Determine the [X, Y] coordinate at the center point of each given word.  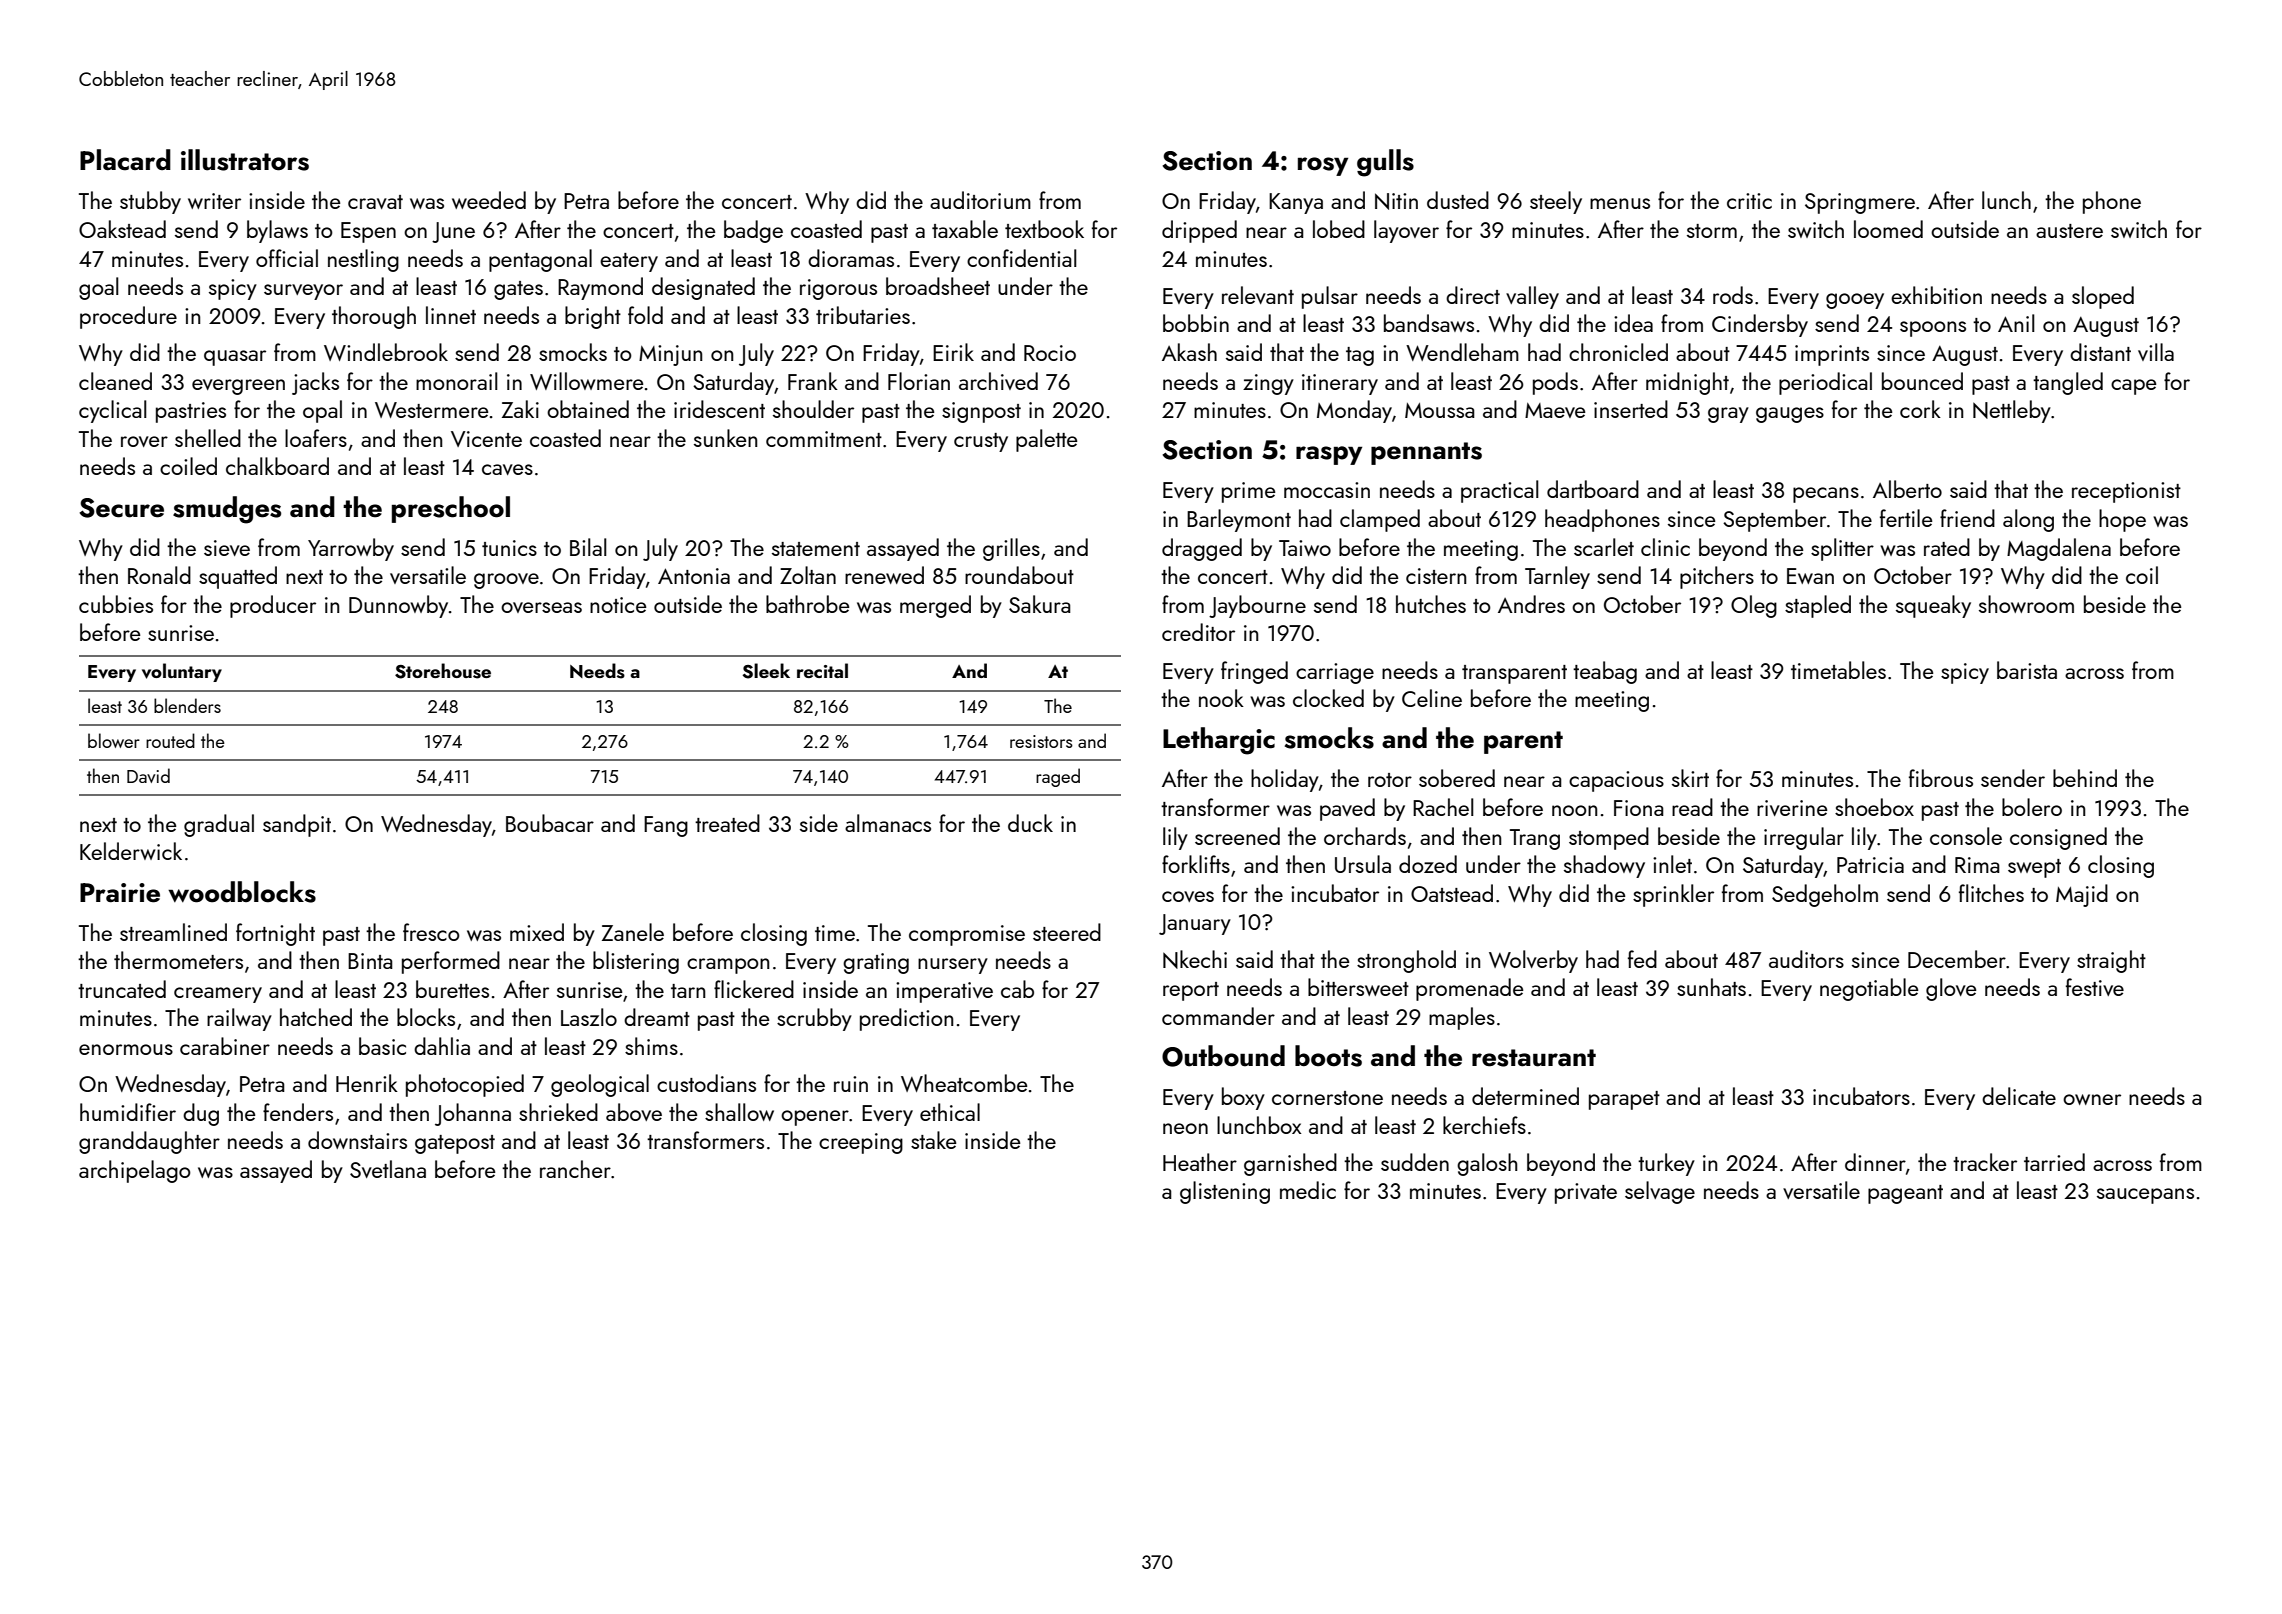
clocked [1328, 698]
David [148, 775]
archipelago [135, 1171]
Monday [1354, 411]
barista [2027, 670]
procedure [128, 317]
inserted [1631, 409]
